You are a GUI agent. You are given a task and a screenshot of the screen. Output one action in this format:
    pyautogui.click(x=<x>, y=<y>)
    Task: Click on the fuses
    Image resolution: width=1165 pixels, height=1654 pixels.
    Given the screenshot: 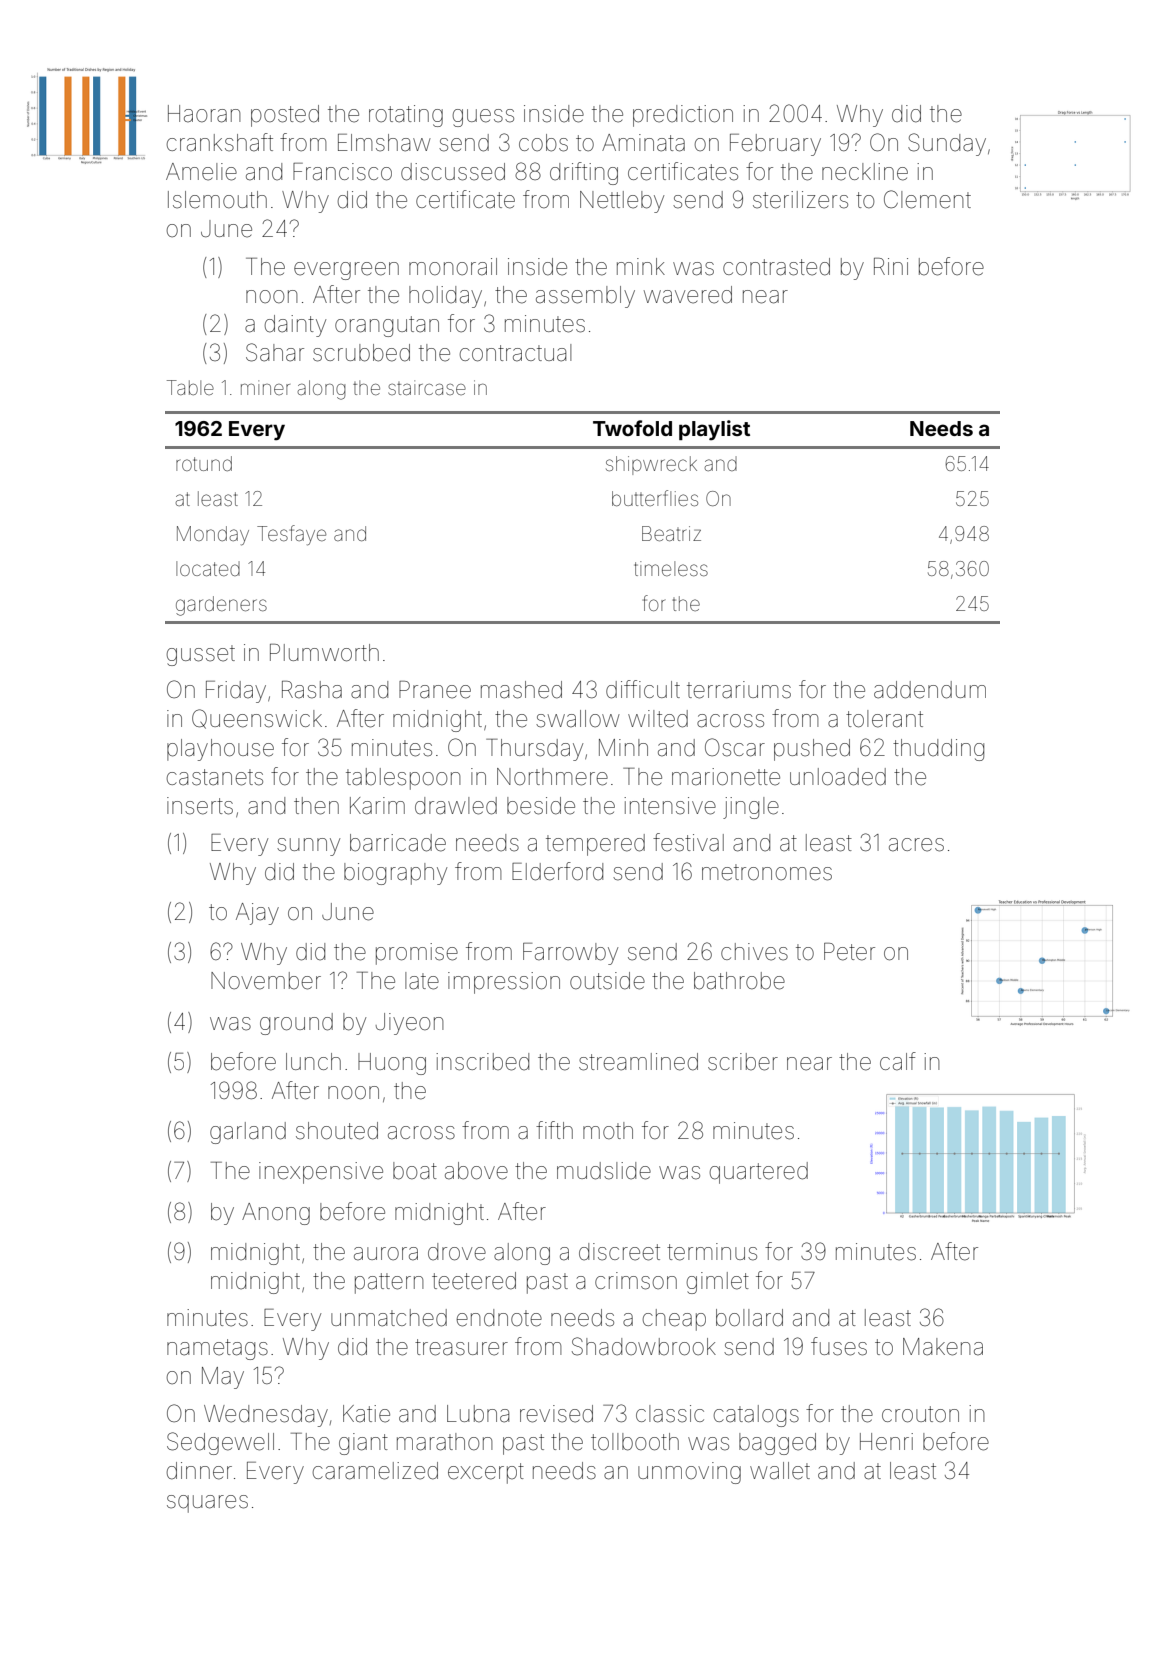 What is the action you would take?
    pyautogui.click(x=839, y=1346)
